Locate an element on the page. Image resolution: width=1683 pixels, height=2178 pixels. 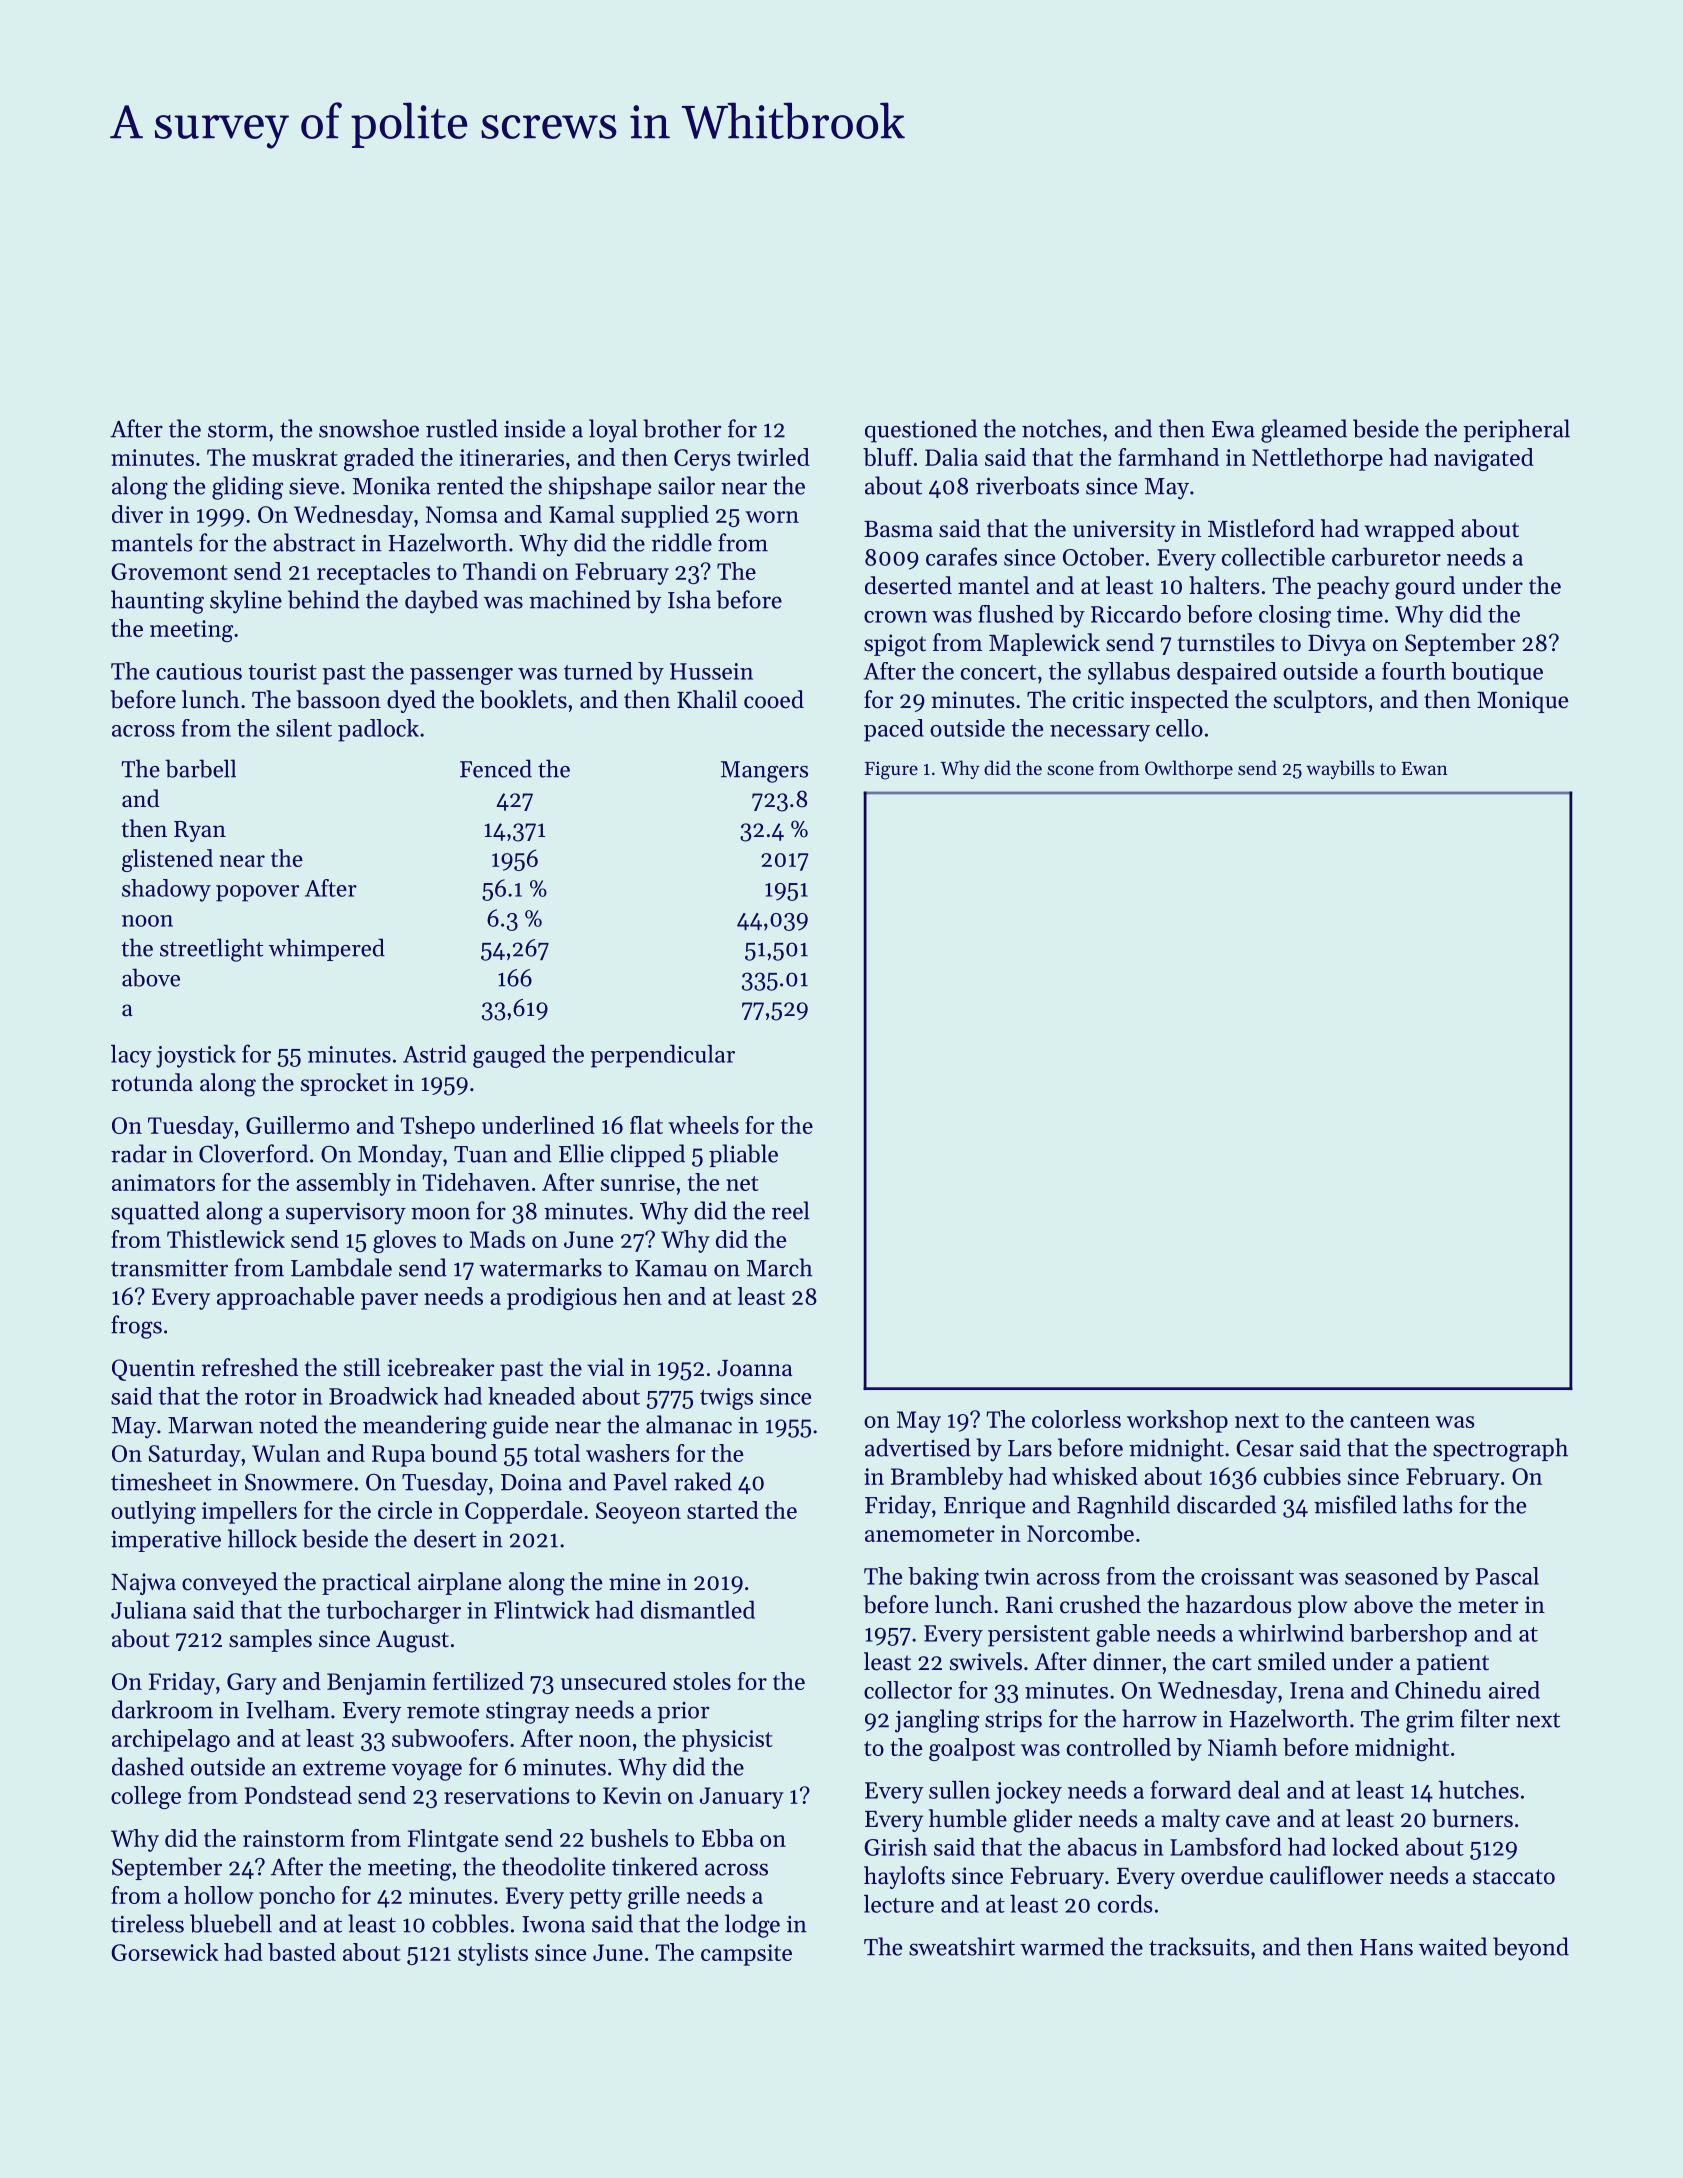
navigated is located at coordinates (1484, 459).
